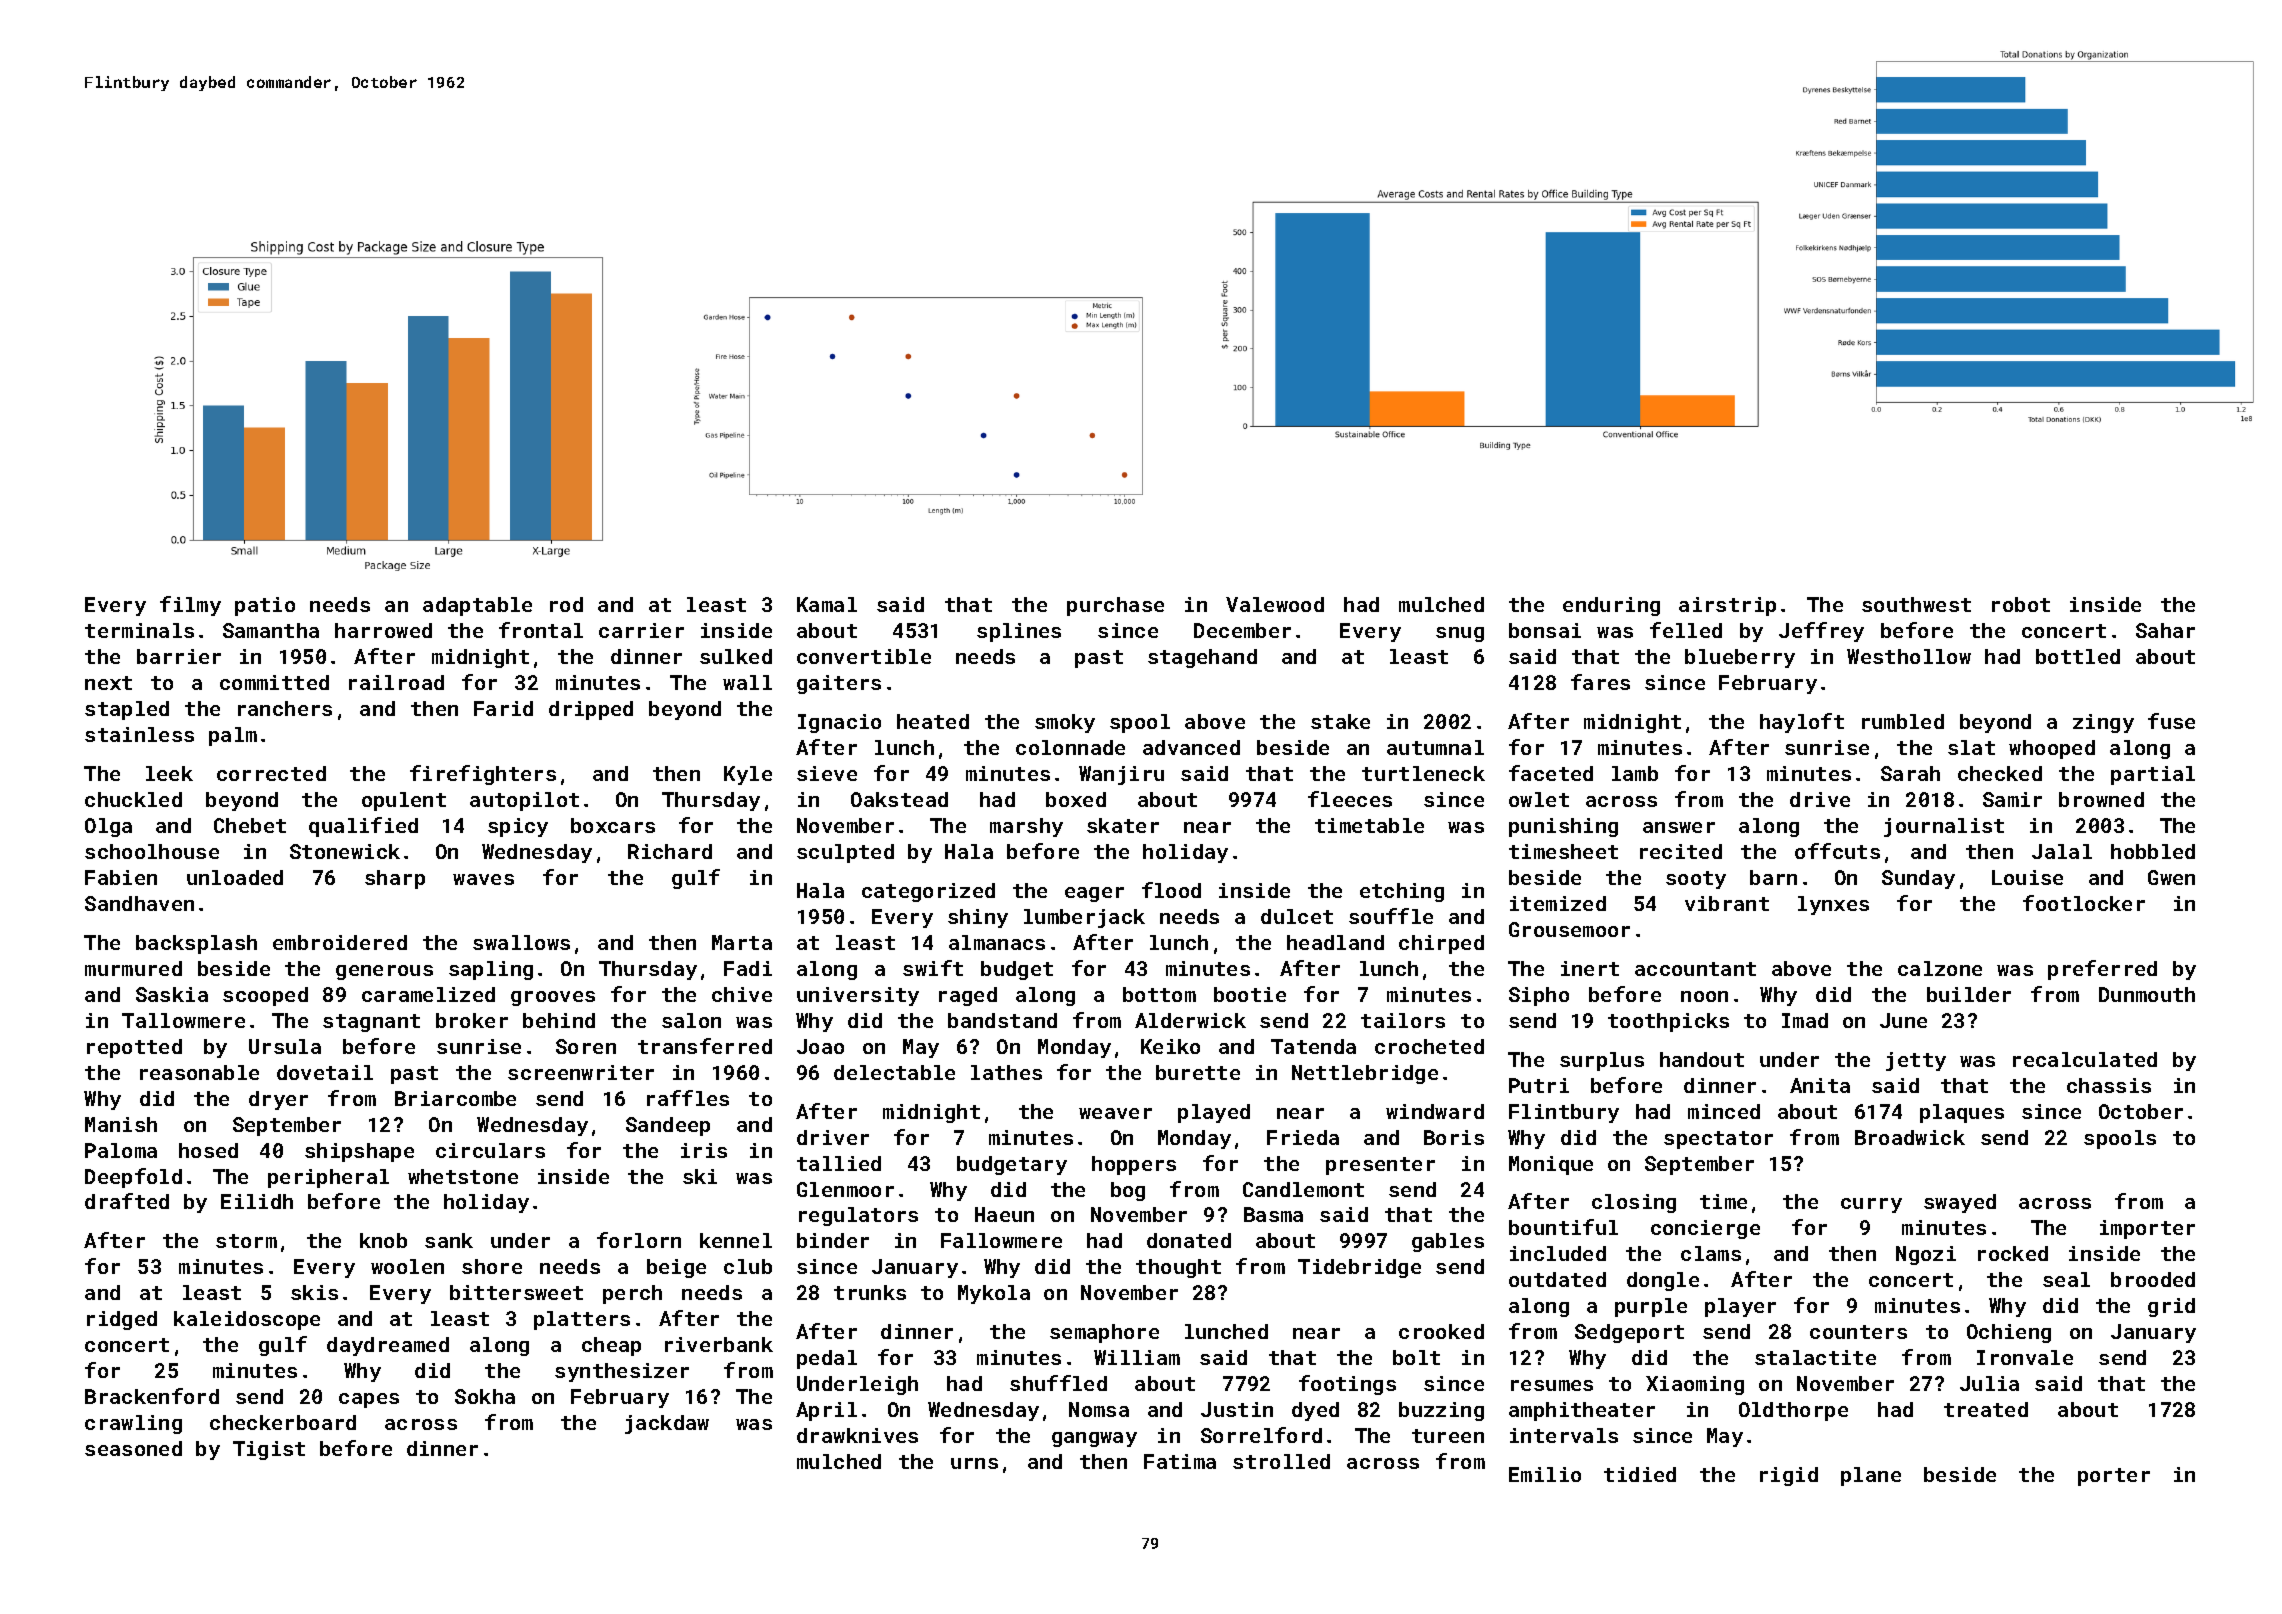 Image resolution: width=2282 pixels, height=1614 pixels. Describe the element at coordinates (2062, 851) in the screenshot. I see `Jalal` at that location.
